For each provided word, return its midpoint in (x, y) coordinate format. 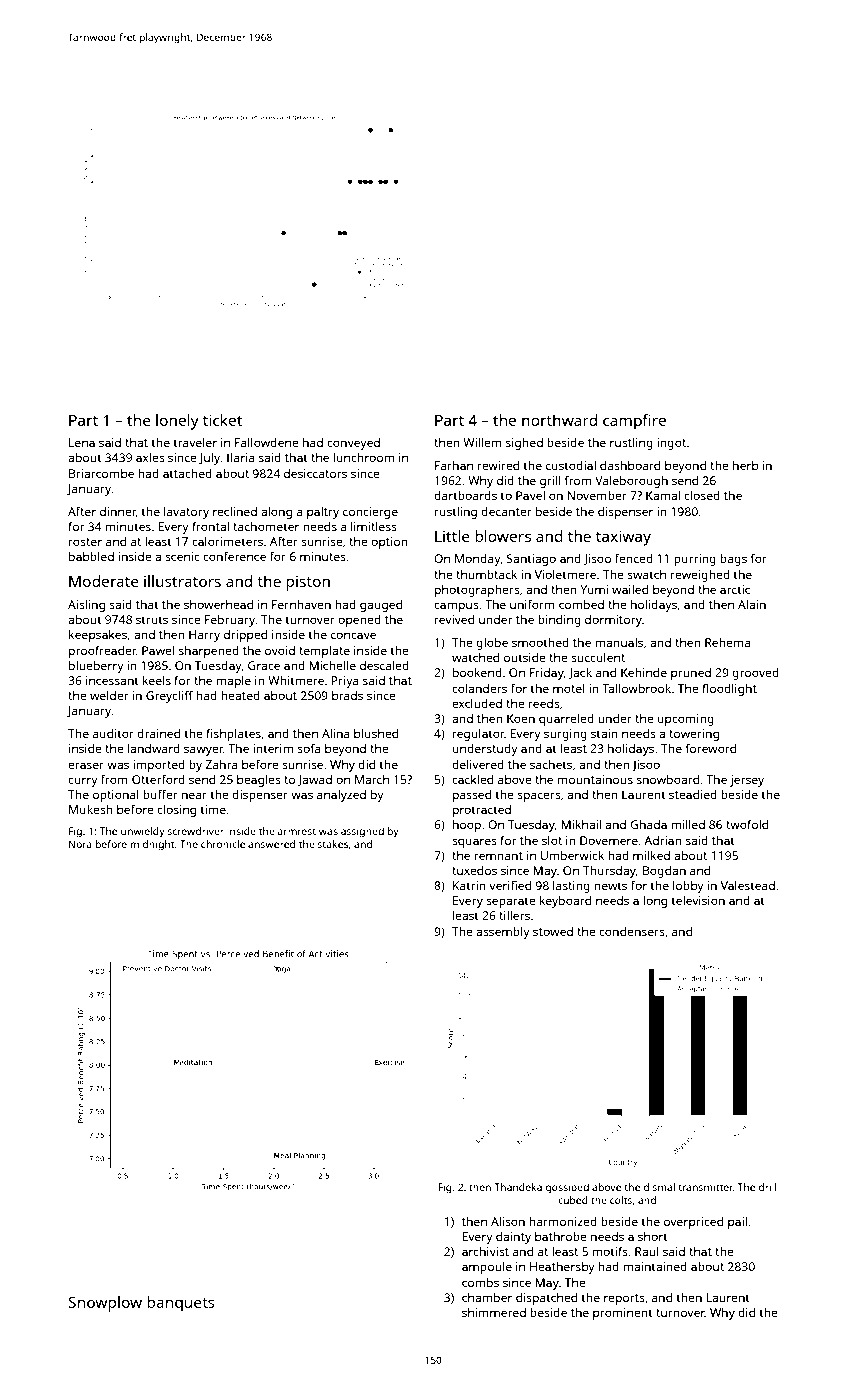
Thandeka (518, 1187)
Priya (345, 682)
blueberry (96, 667)
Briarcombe (101, 473)
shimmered (494, 1312)
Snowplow (105, 1304)
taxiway (623, 538)
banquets (181, 1304)
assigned (362, 832)
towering (694, 735)
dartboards (465, 495)
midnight (153, 845)
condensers (632, 931)
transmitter (706, 1187)
